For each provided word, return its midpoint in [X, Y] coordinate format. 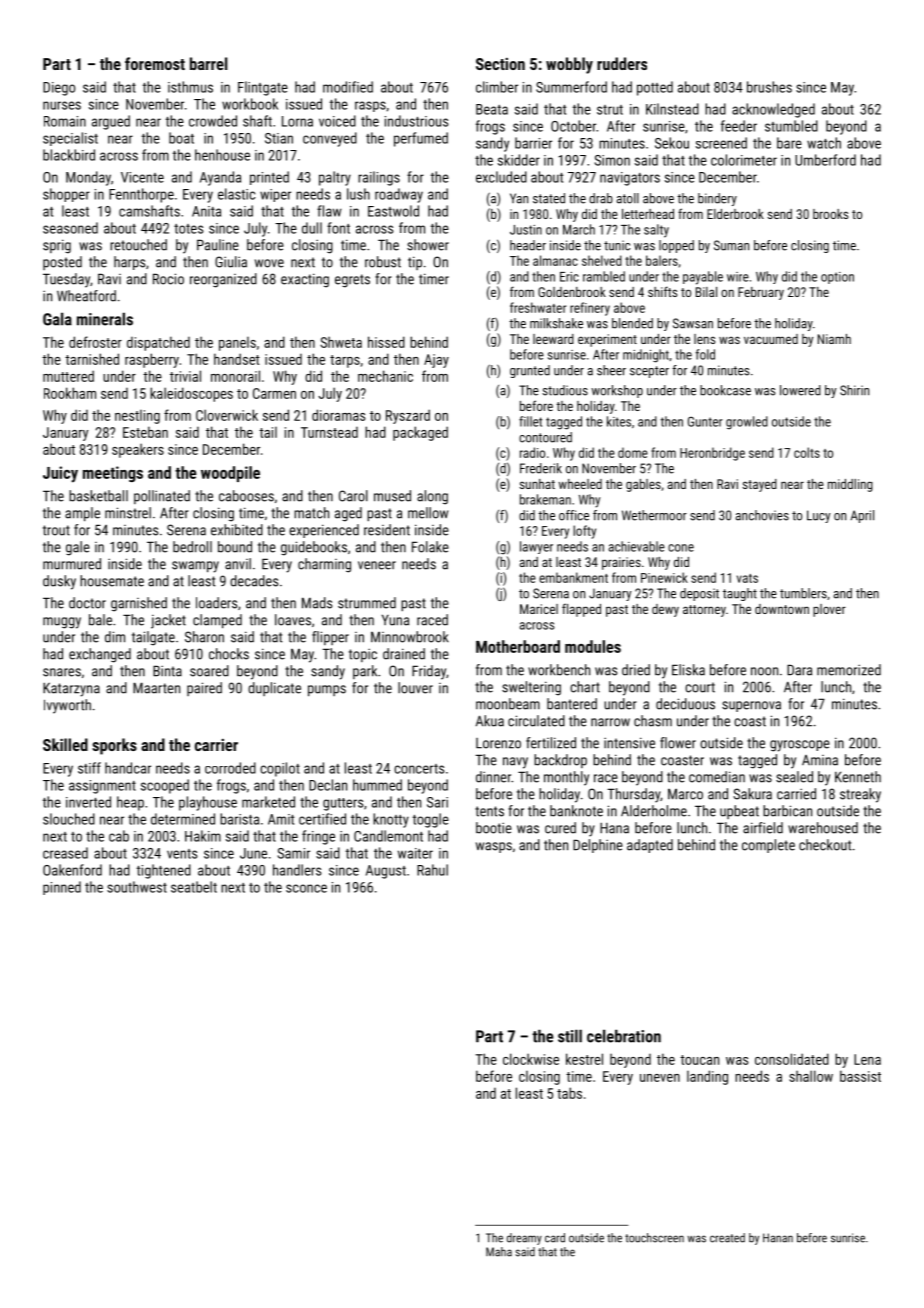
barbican [787, 811]
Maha [499, 1252]
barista [239, 819]
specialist [70, 139]
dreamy [524, 1239]
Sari [437, 802]
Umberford [825, 160]
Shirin [854, 390]
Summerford [571, 87]
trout [56, 530]
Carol [353, 496]
